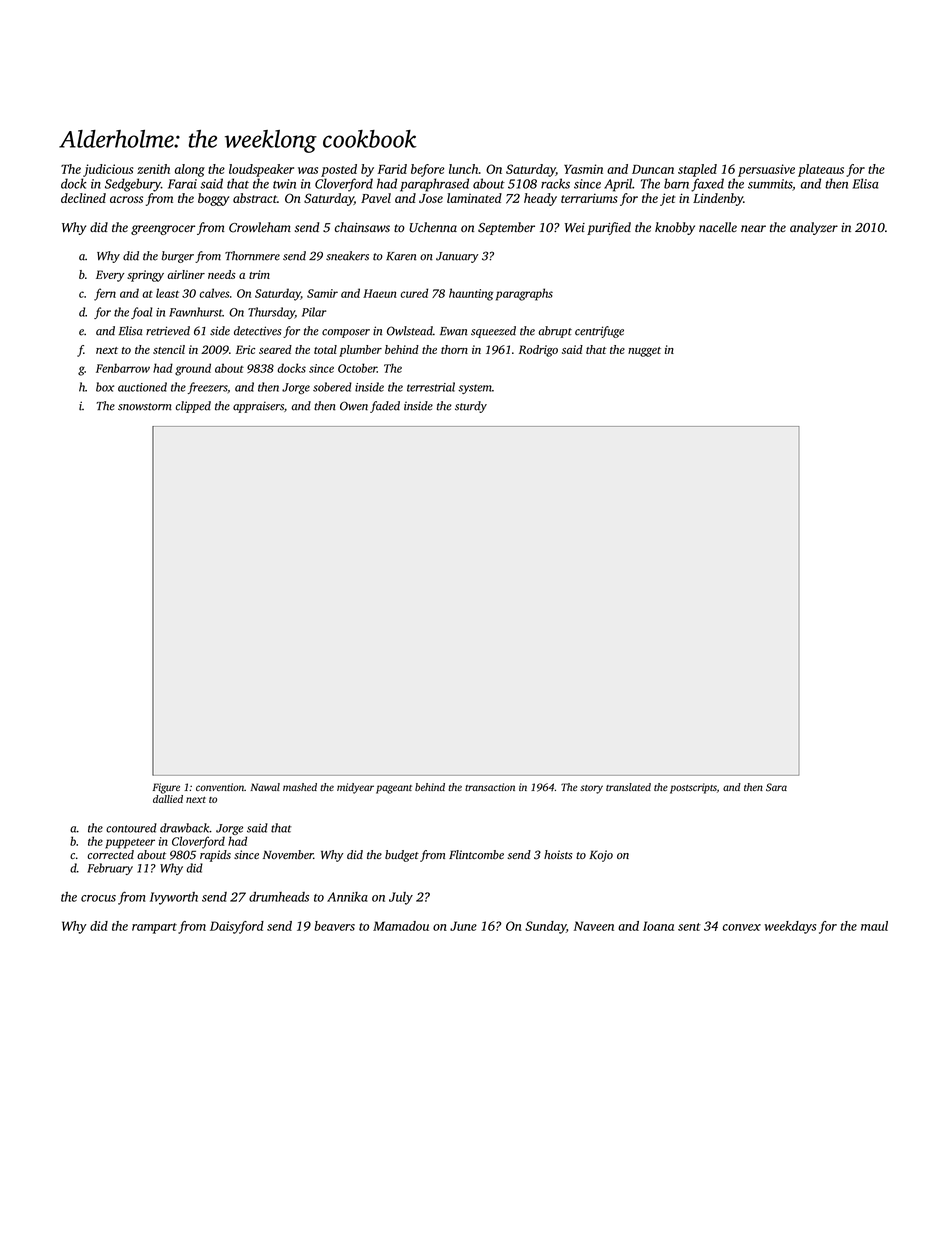 The image size is (952, 1233). Describe the element at coordinates (644, 352) in the document. I see `nugget` at that location.
